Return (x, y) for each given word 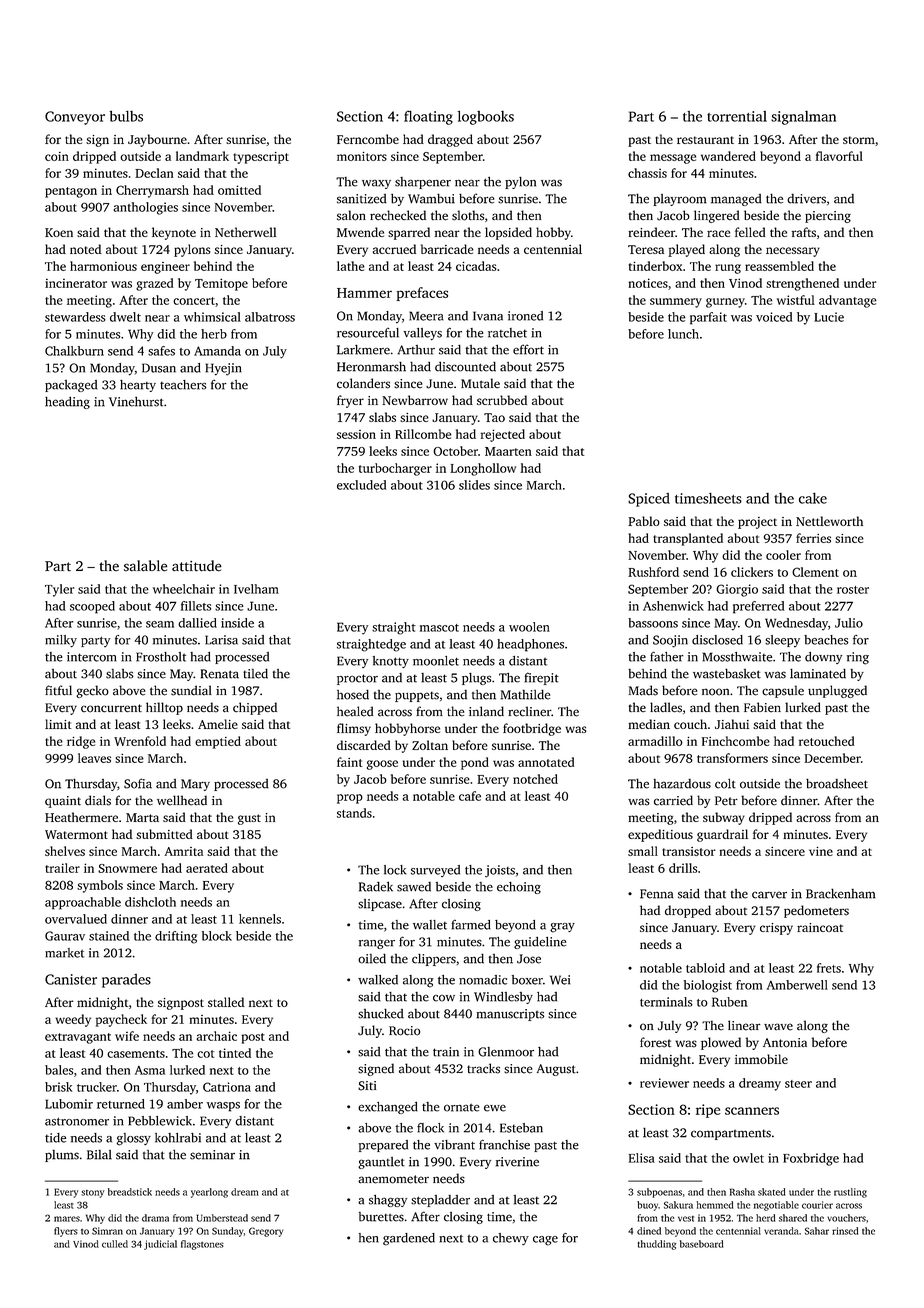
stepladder (440, 1201)
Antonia (785, 1043)
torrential (737, 116)
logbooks (485, 118)
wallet (430, 925)
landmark (202, 156)
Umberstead (222, 1218)
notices (648, 283)
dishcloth (150, 902)
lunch (683, 334)
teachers (183, 385)
